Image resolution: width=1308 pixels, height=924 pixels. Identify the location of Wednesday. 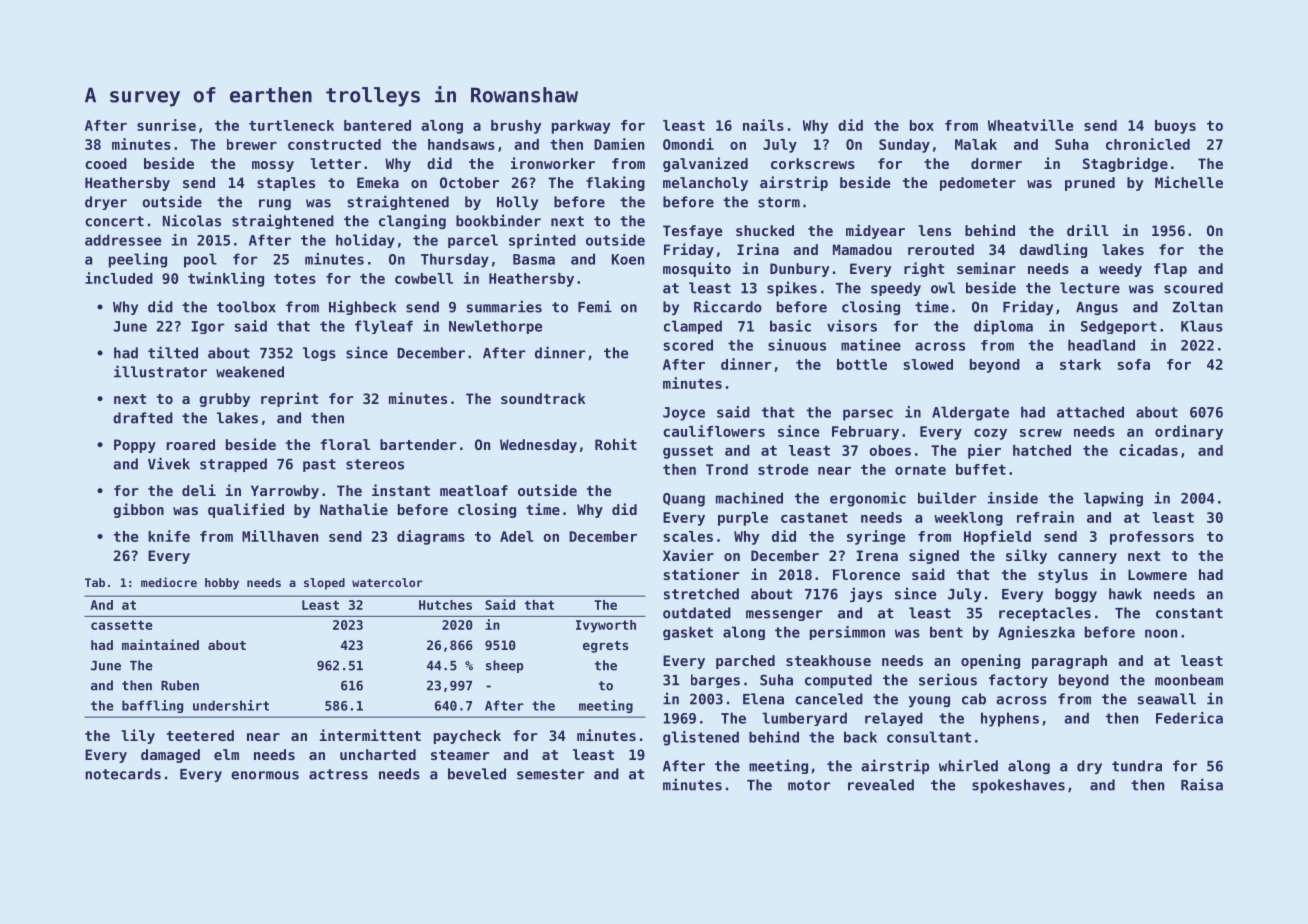
(538, 446).
